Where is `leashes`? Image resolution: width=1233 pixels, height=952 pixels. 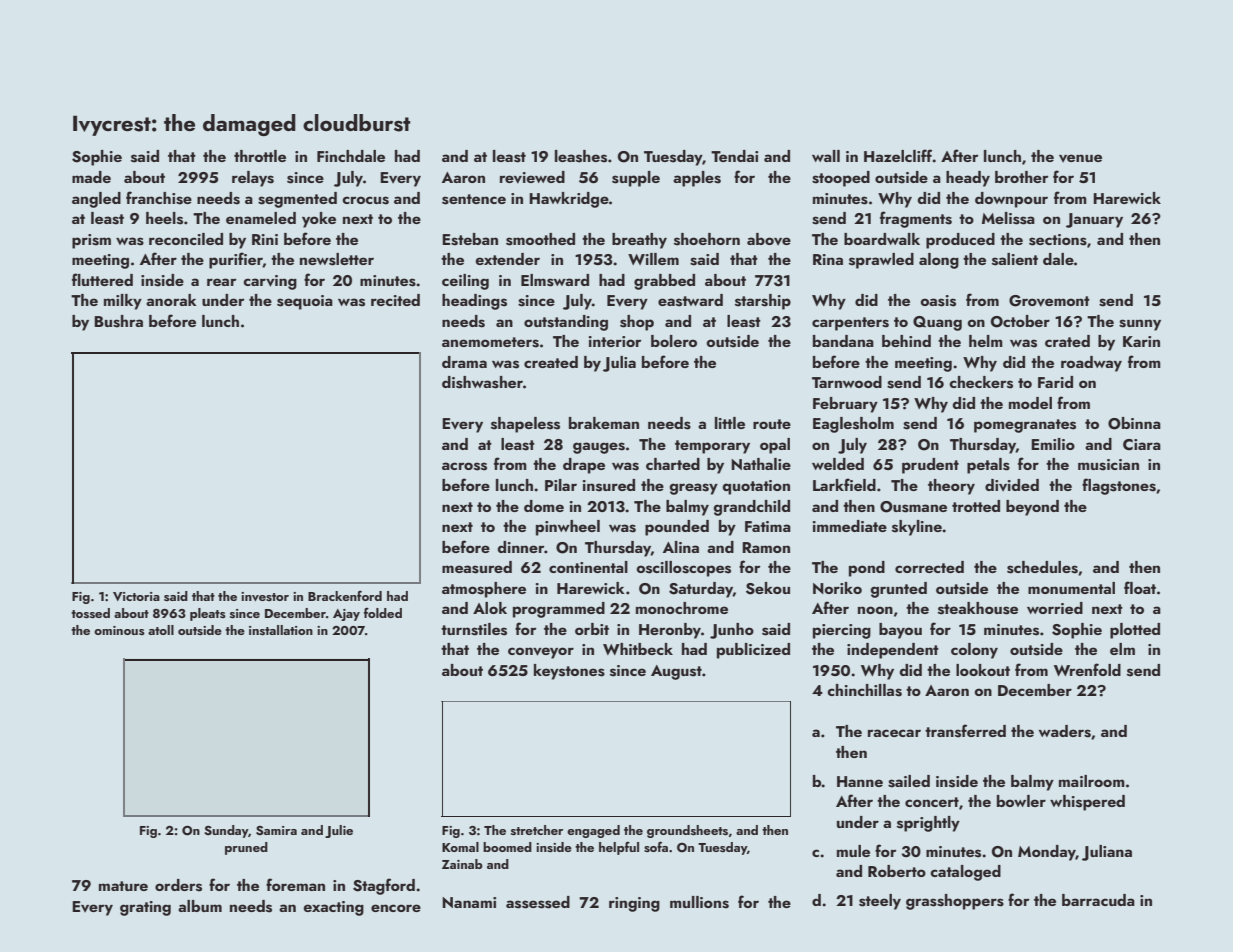 leashes is located at coordinates (581, 156).
